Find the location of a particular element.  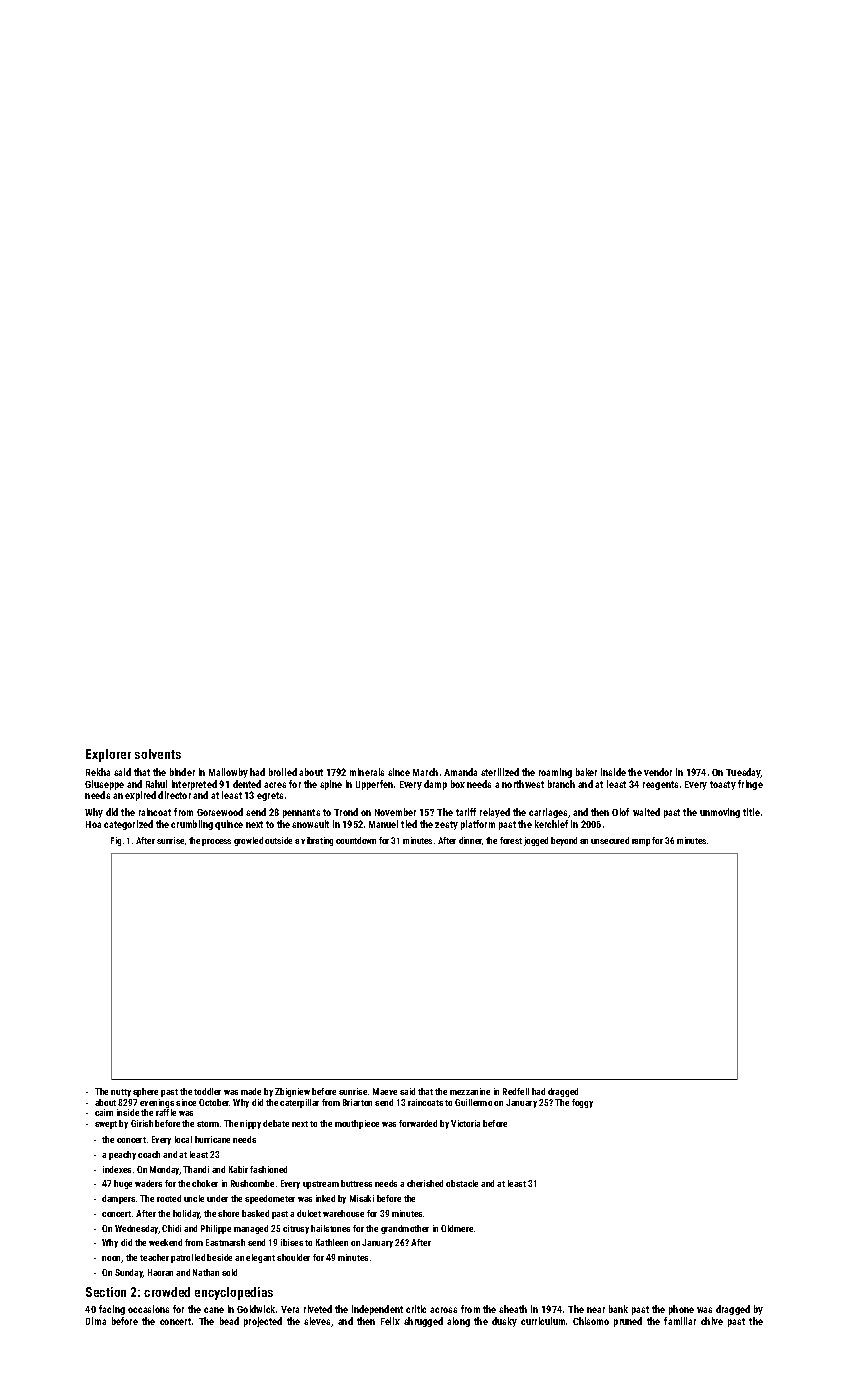

Trond is located at coordinates (346, 812).
